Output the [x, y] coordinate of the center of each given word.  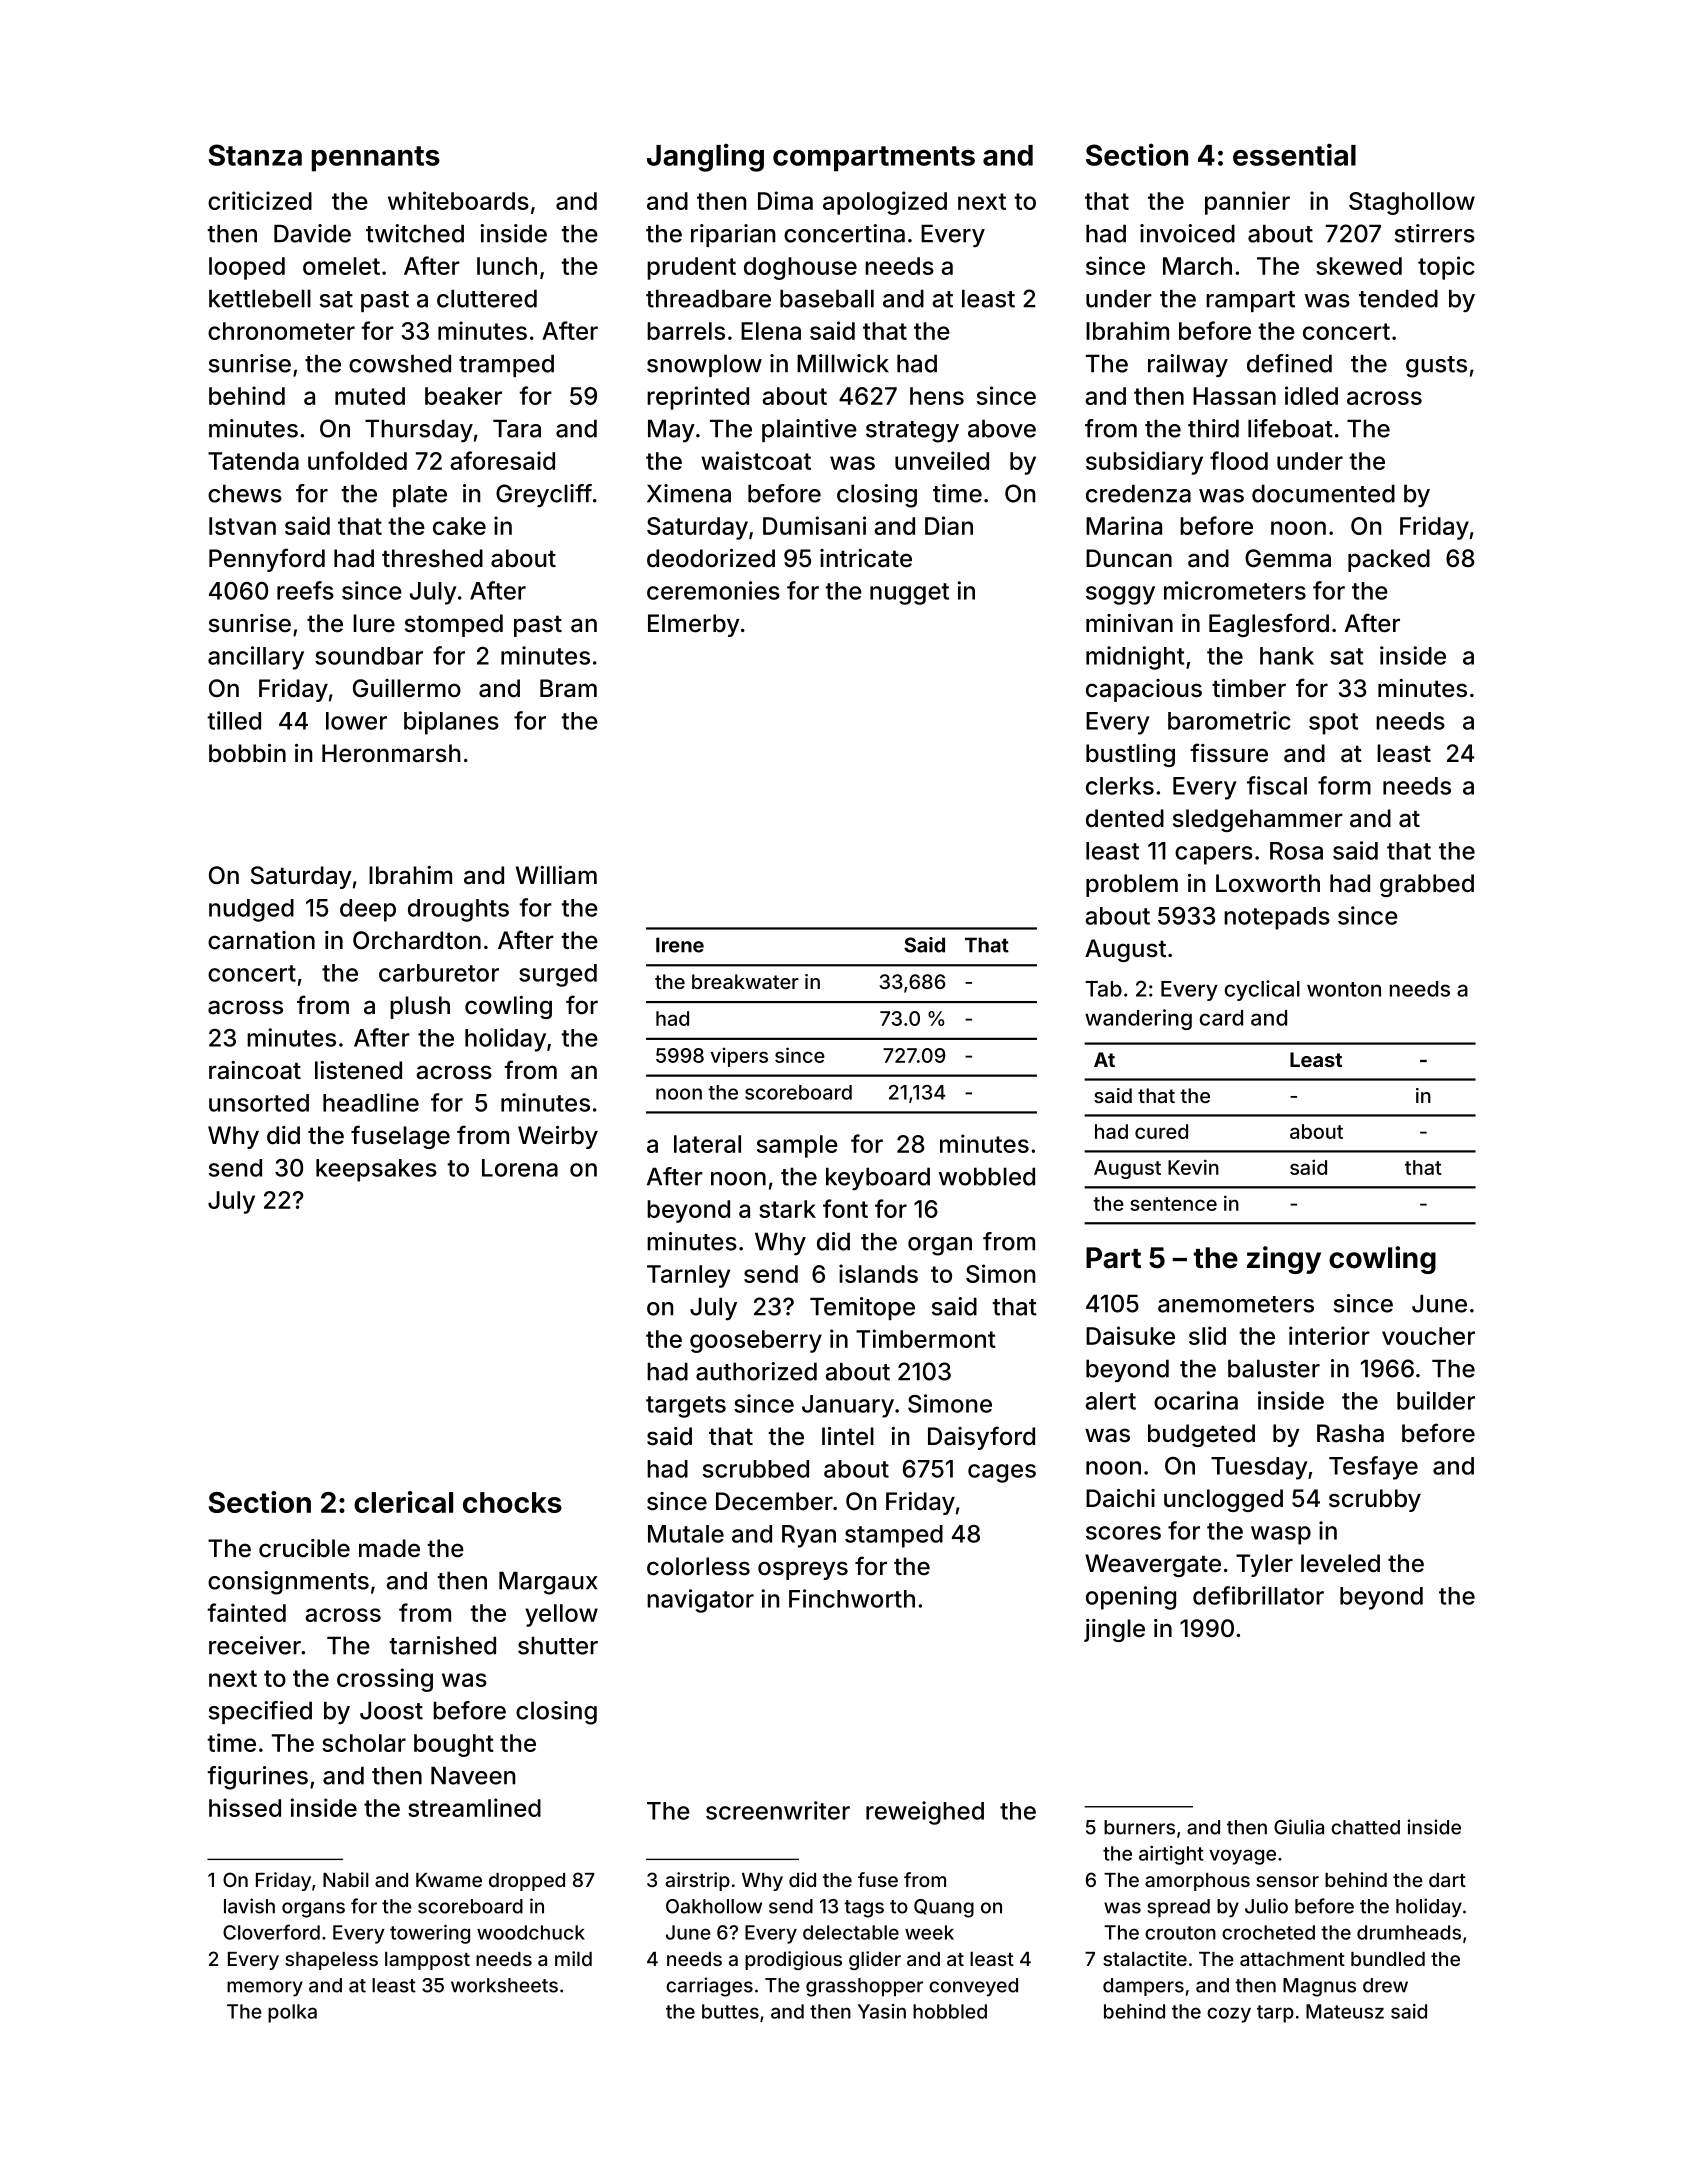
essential [1294, 154]
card [1221, 1018]
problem [1132, 885]
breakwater [745, 981]
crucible [304, 1548]
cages [1002, 1473]
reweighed [925, 1813]
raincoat [255, 1070]
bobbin [247, 753]
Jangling [705, 158]
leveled [1340, 1563]
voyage [1242, 1857]
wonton [1344, 989]
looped [247, 268]
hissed [245, 1807]
